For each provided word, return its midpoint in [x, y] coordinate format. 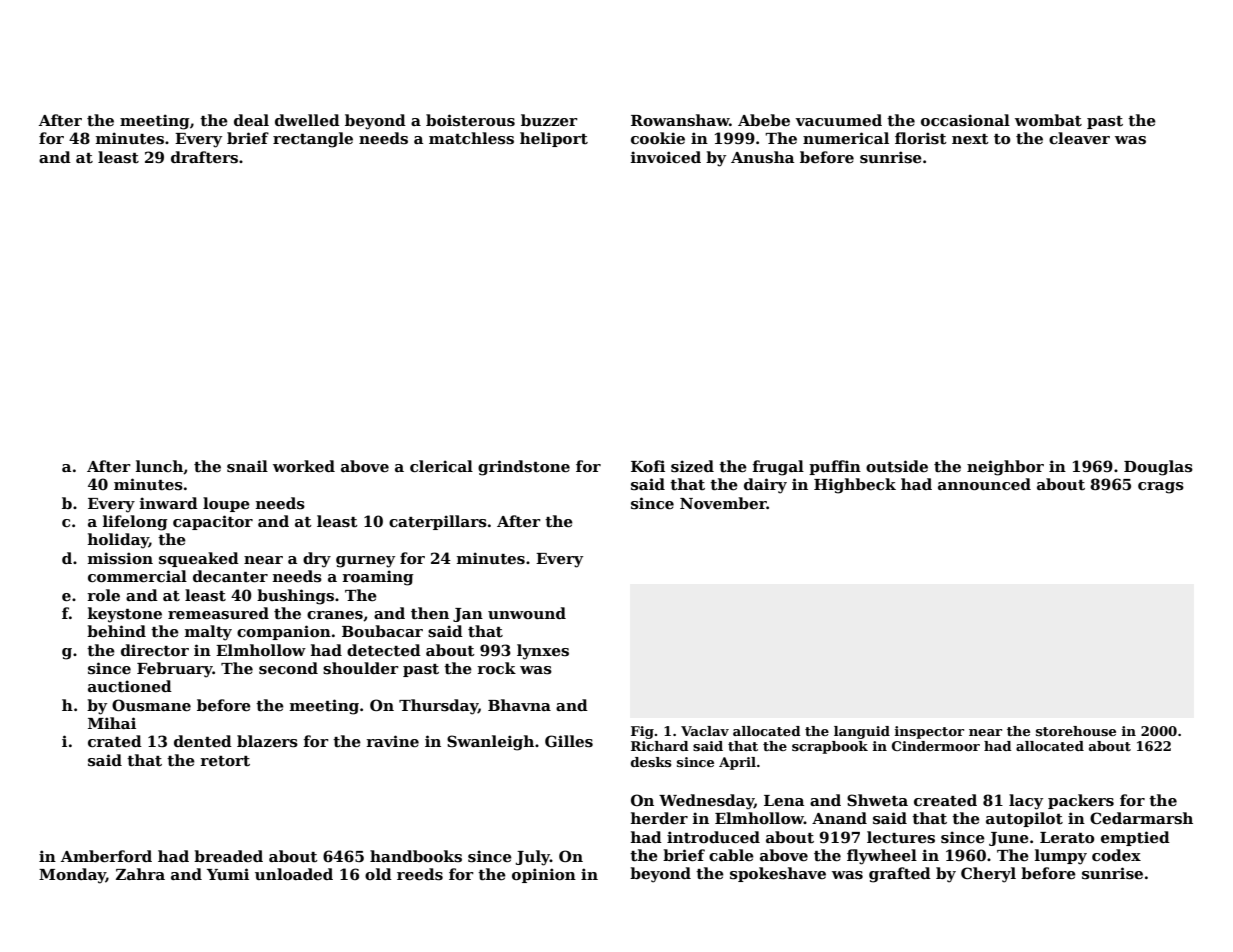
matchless [471, 138]
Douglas [1158, 468]
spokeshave [778, 874]
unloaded [294, 874]
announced [984, 484]
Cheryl [988, 875]
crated [115, 741]
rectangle [313, 140]
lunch [159, 466]
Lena [784, 800]
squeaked [199, 559]
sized [692, 466]
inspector [929, 732]
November [723, 503]
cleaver [1079, 138]
